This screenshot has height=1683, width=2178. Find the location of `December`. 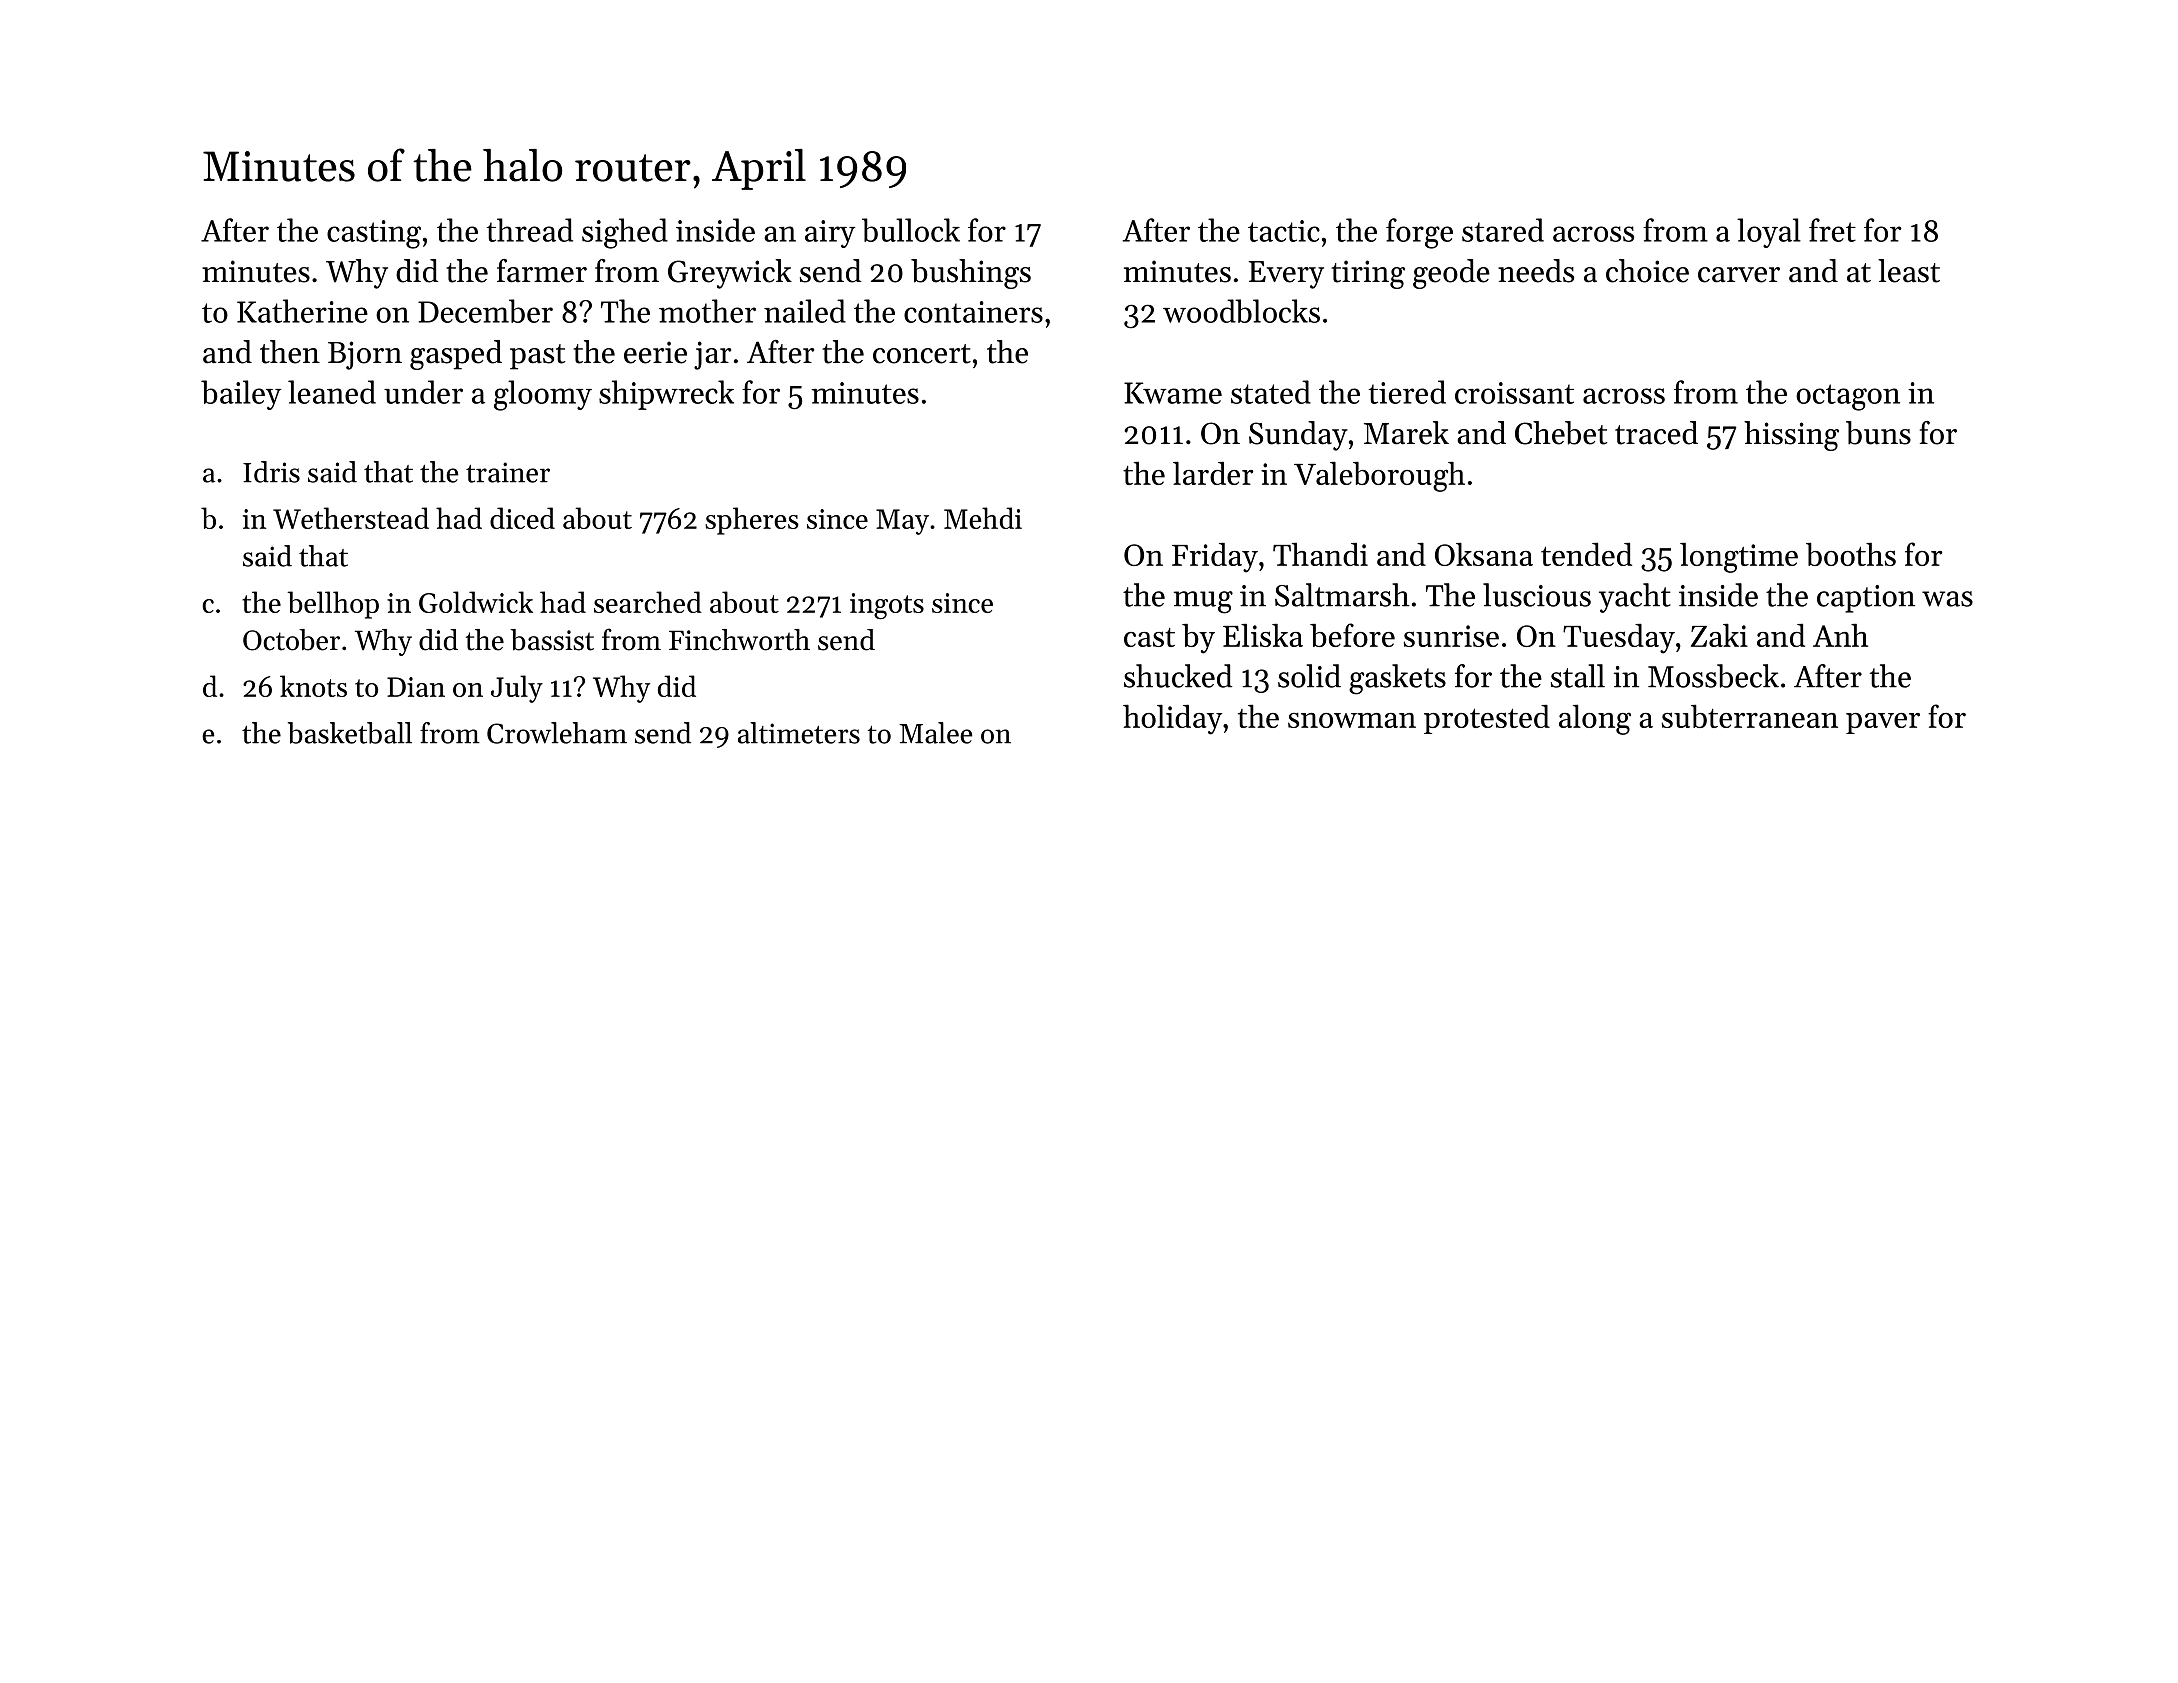

December is located at coordinates (485, 311).
